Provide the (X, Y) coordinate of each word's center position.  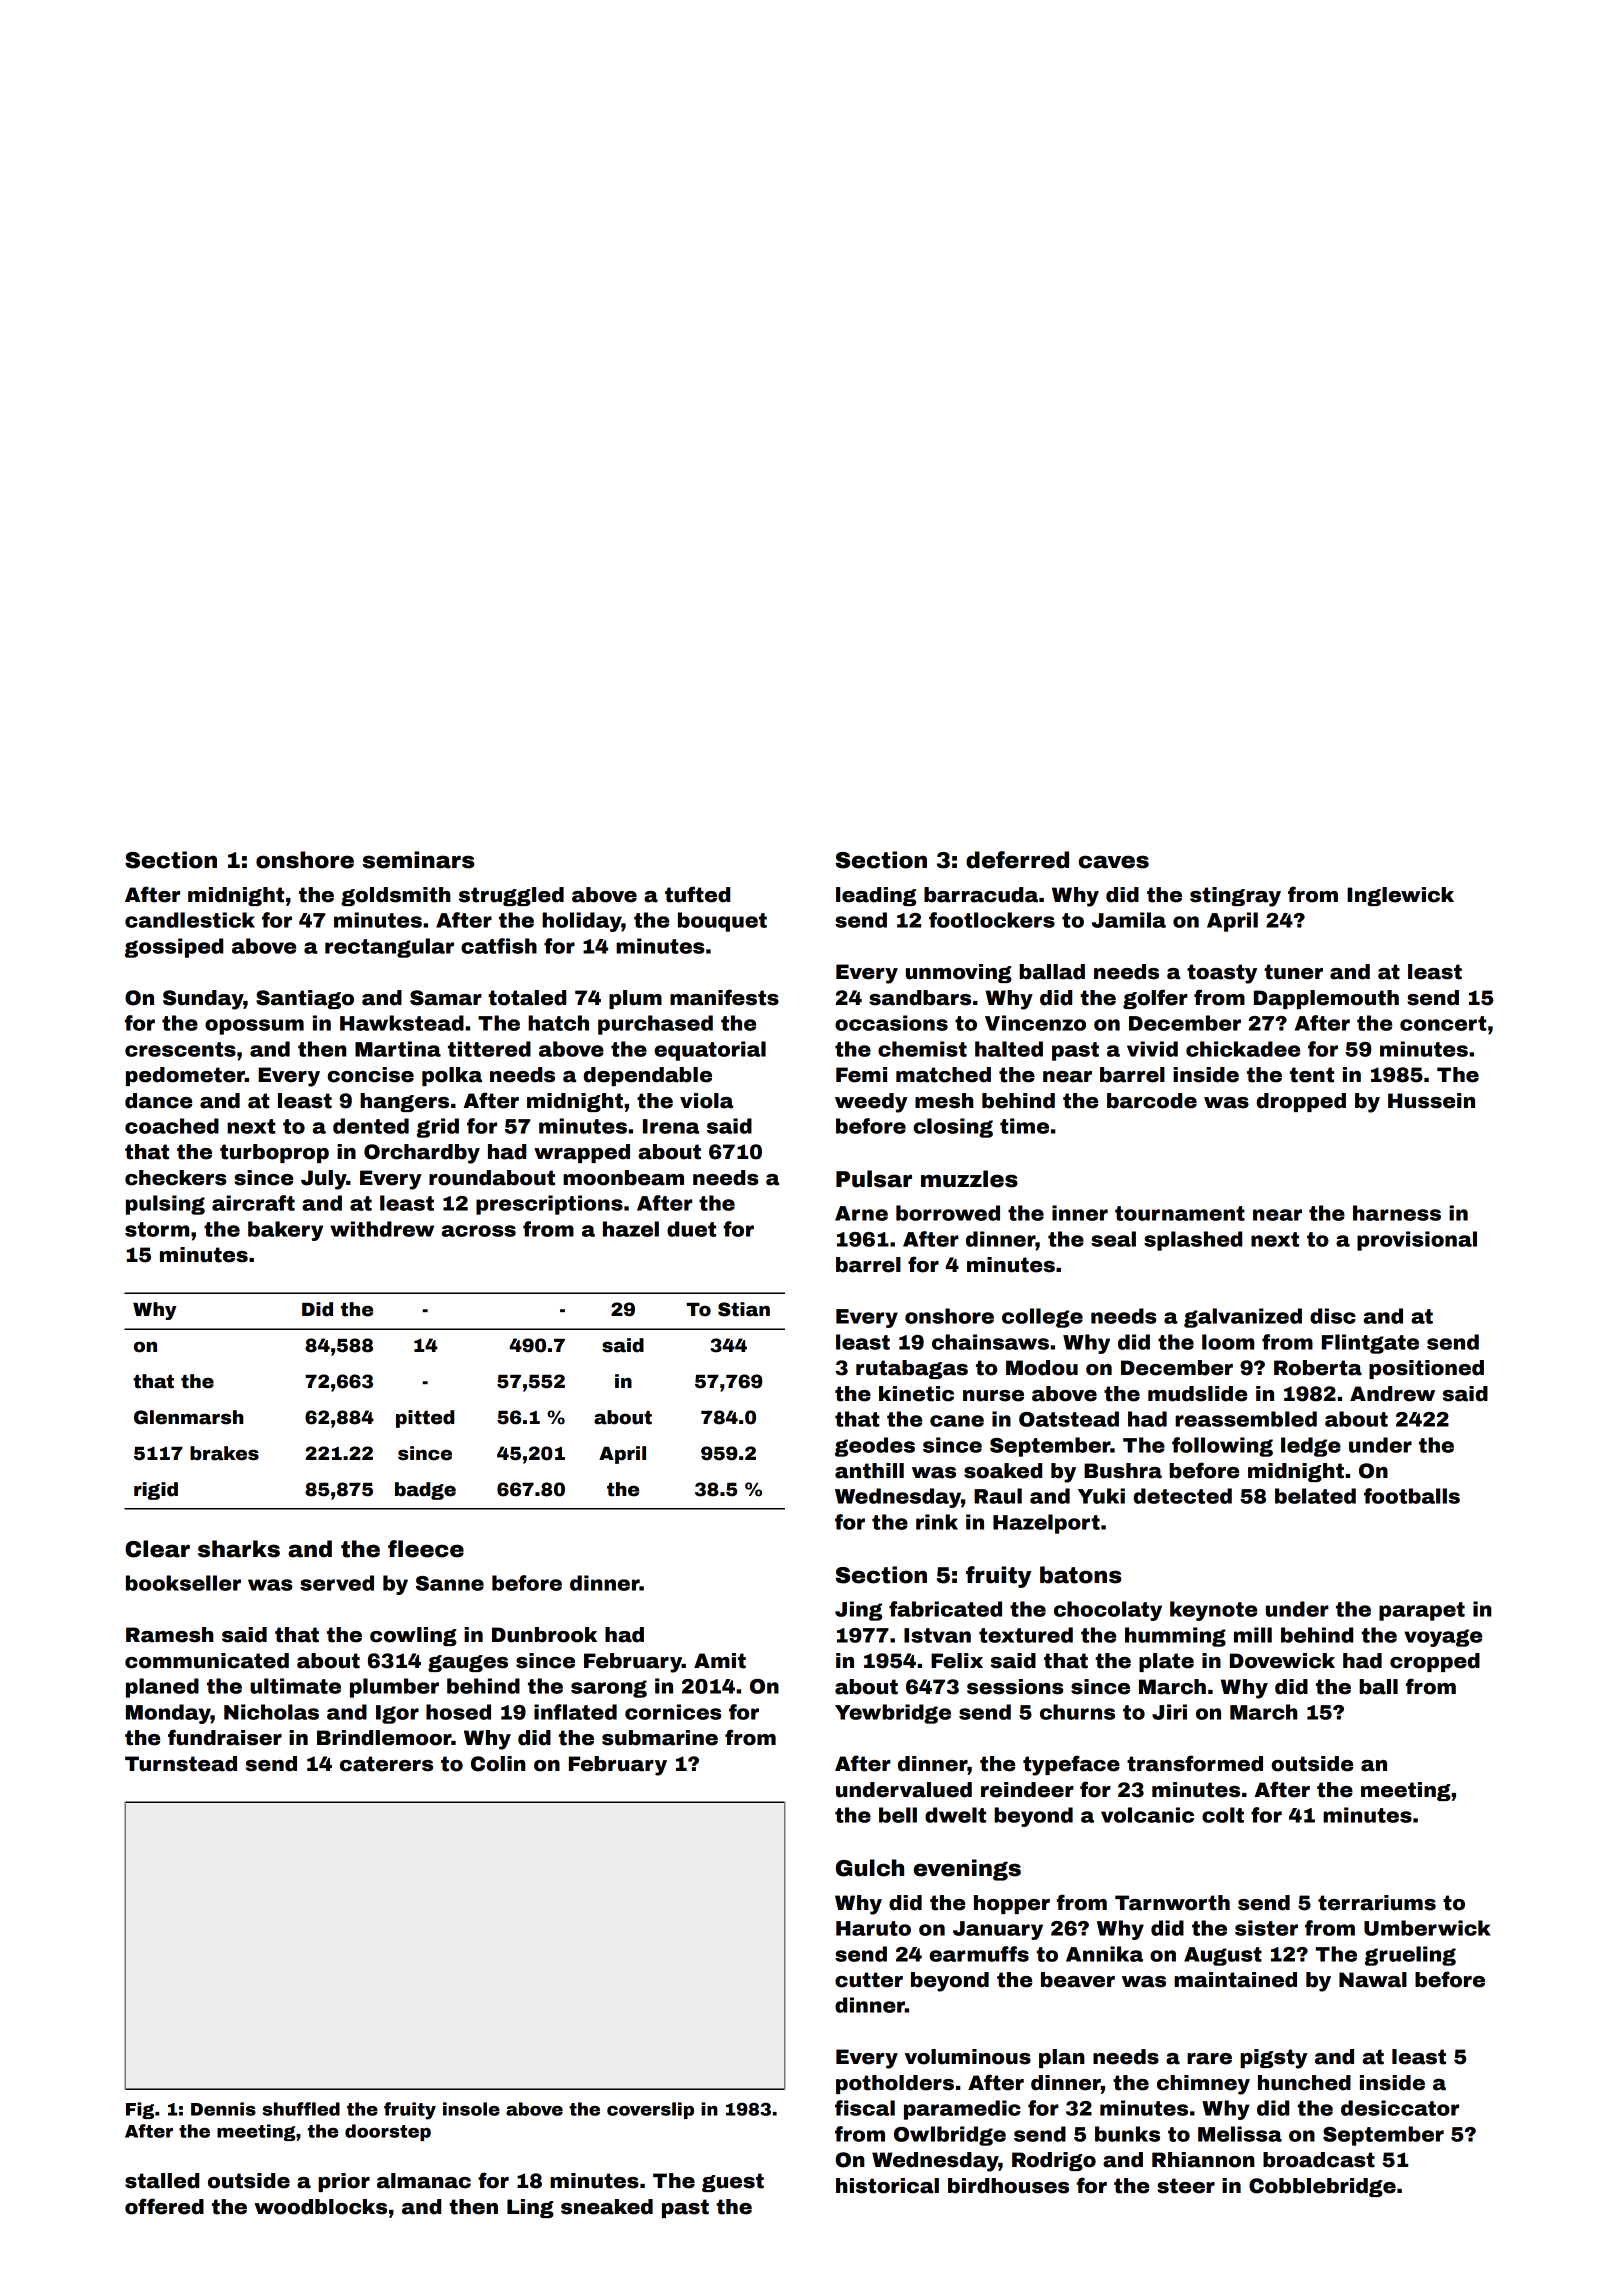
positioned (1426, 1369)
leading (876, 896)
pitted (425, 1419)
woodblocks (320, 2207)
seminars (419, 860)
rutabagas (912, 1369)
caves (1114, 862)
